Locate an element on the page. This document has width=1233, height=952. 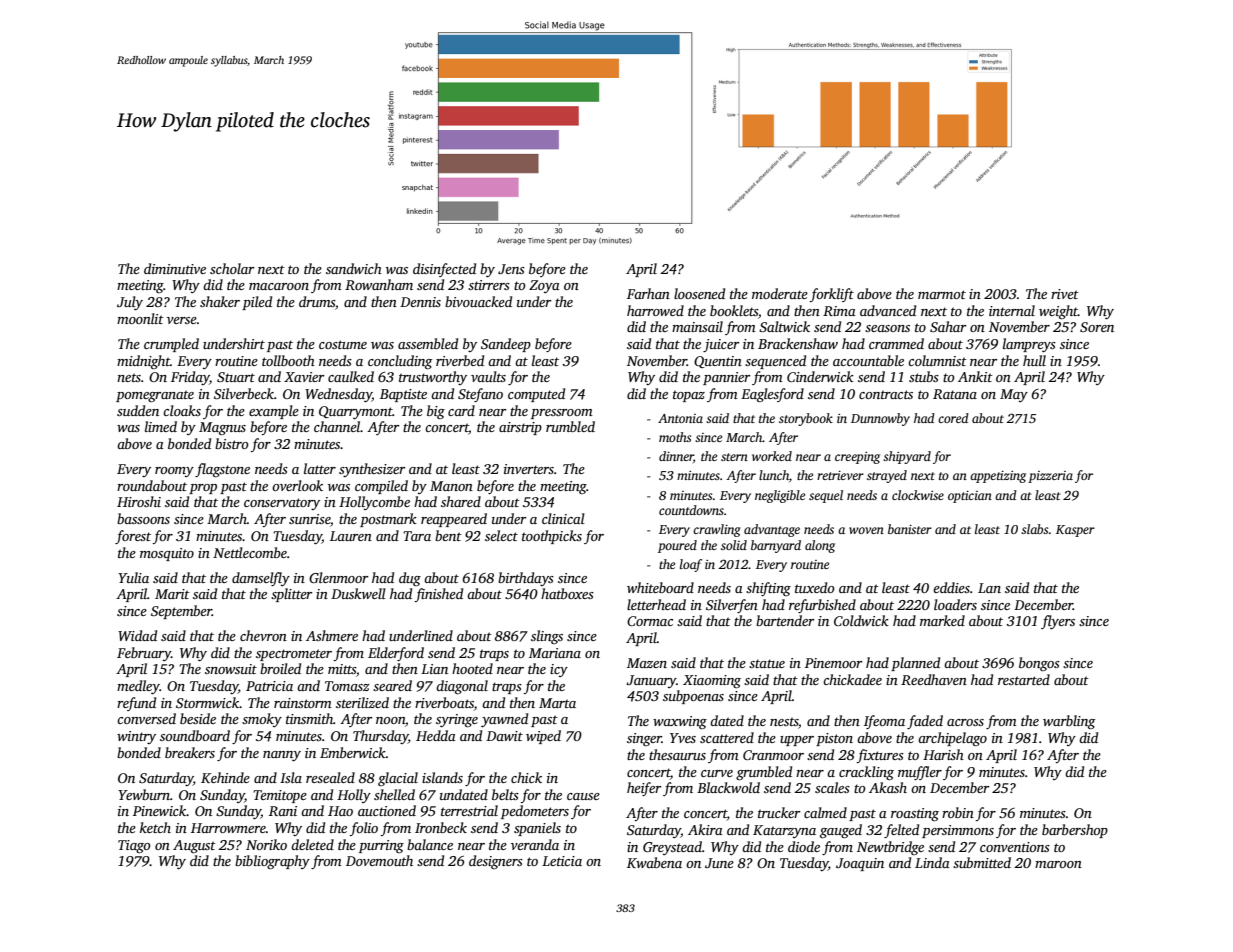
hull is located at coordinates (1034, 360).
